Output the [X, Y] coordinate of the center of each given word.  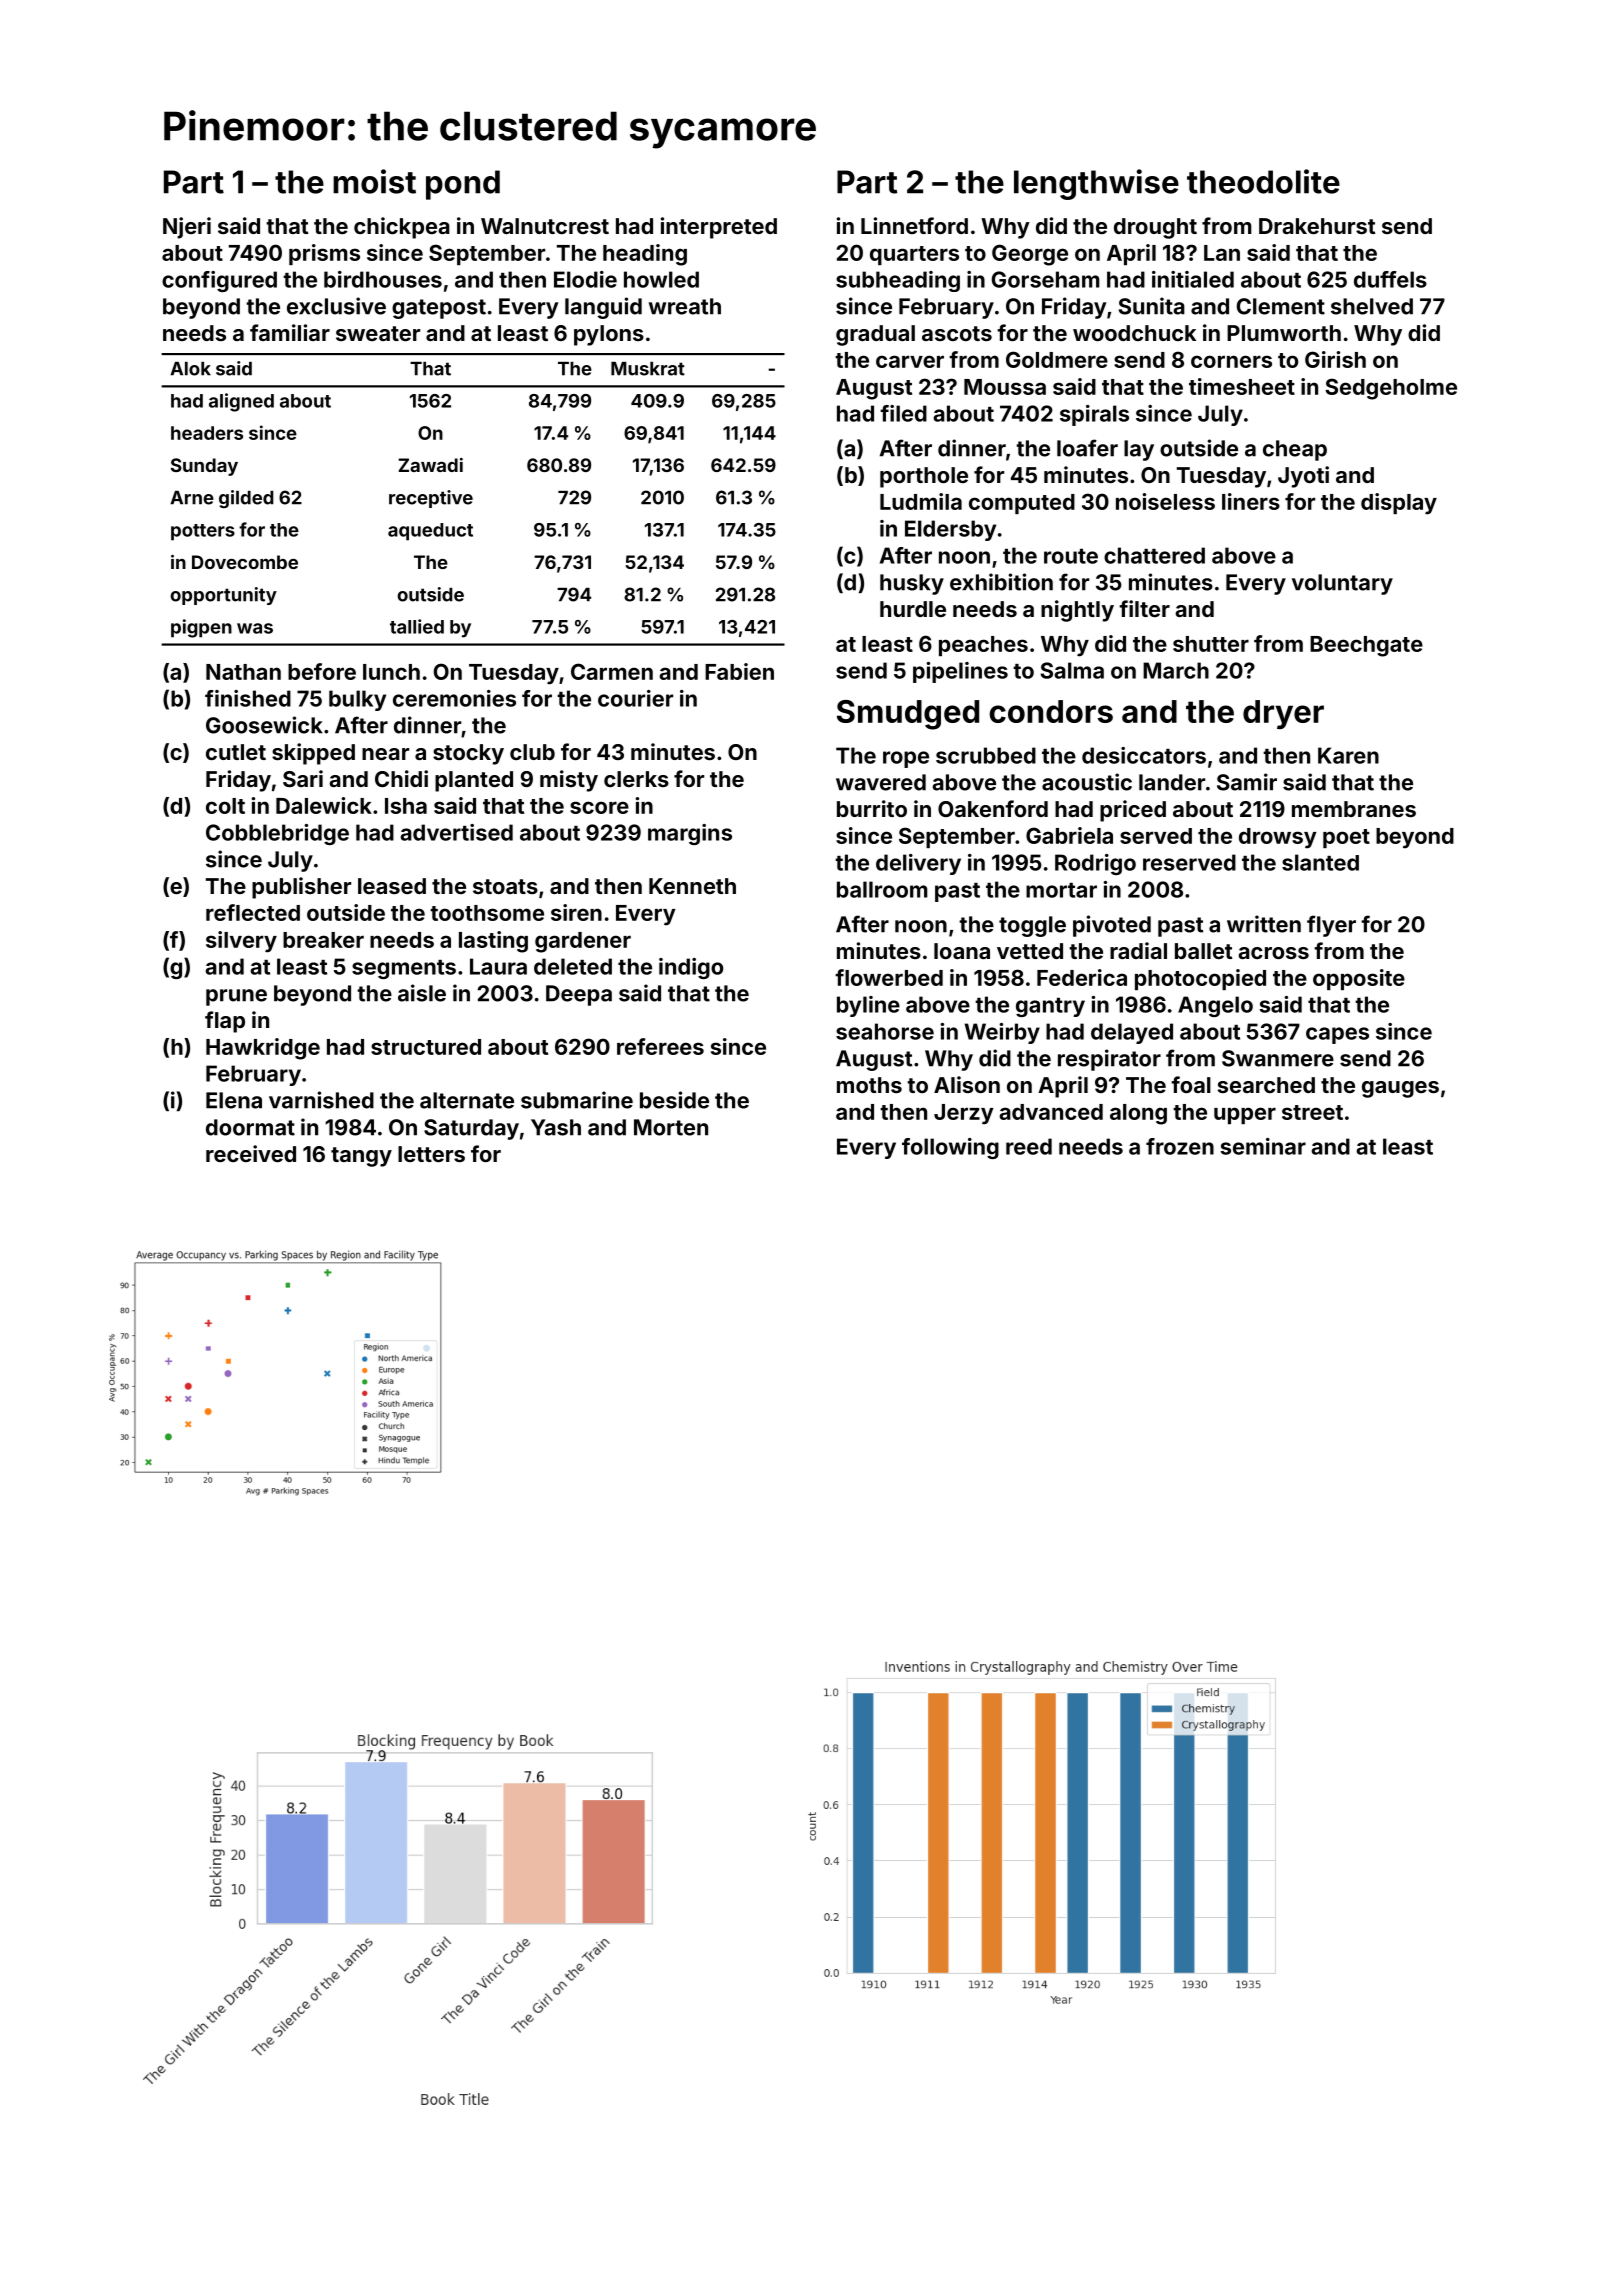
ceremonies [454, 698]
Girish [1335, 359]
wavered [881, 782]
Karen [1348, 755]
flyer [1331, 926]
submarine [577, 1100]
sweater [378, 333]
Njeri [187, 228]
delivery [918, 864]
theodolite [1263, 181]
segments [404, 969]
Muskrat [648, 369]
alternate [467, 1100]
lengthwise [1096, 184]
